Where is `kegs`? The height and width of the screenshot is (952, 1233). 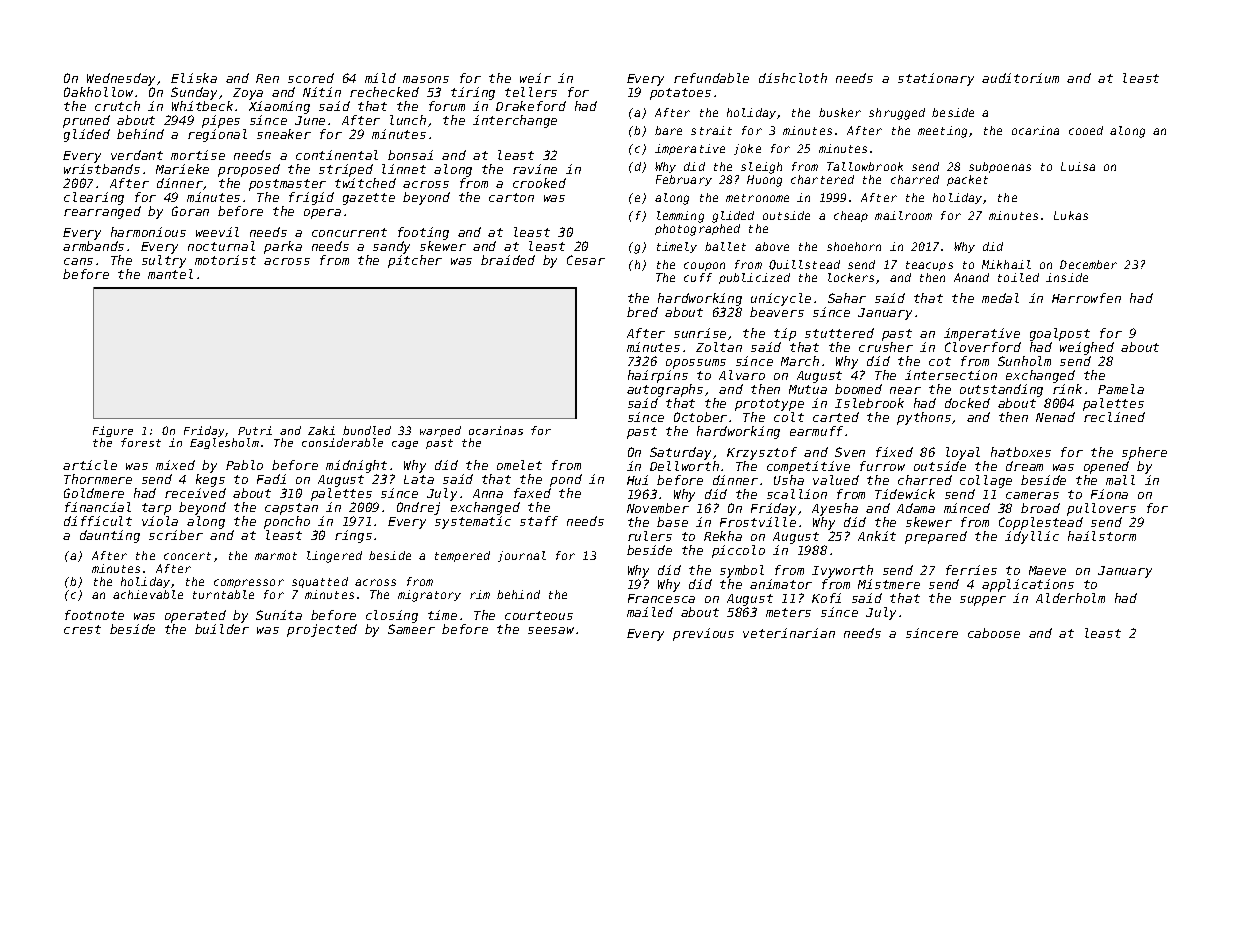 kegs is located at coordinates (210, 480).
